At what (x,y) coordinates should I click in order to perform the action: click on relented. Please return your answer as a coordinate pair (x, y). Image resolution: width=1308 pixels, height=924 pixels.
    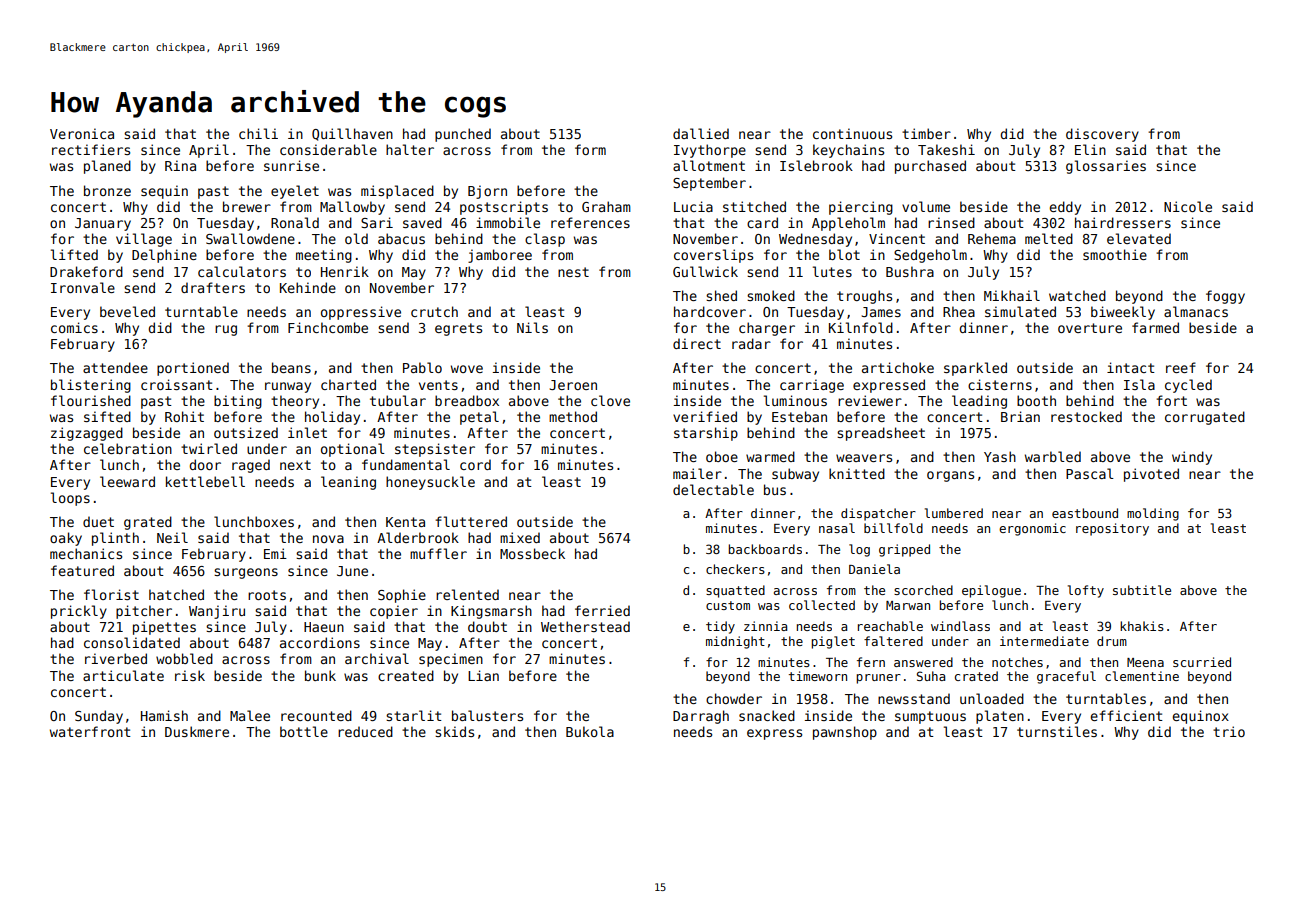
    Looking at the image, I should click on (467, 594).
